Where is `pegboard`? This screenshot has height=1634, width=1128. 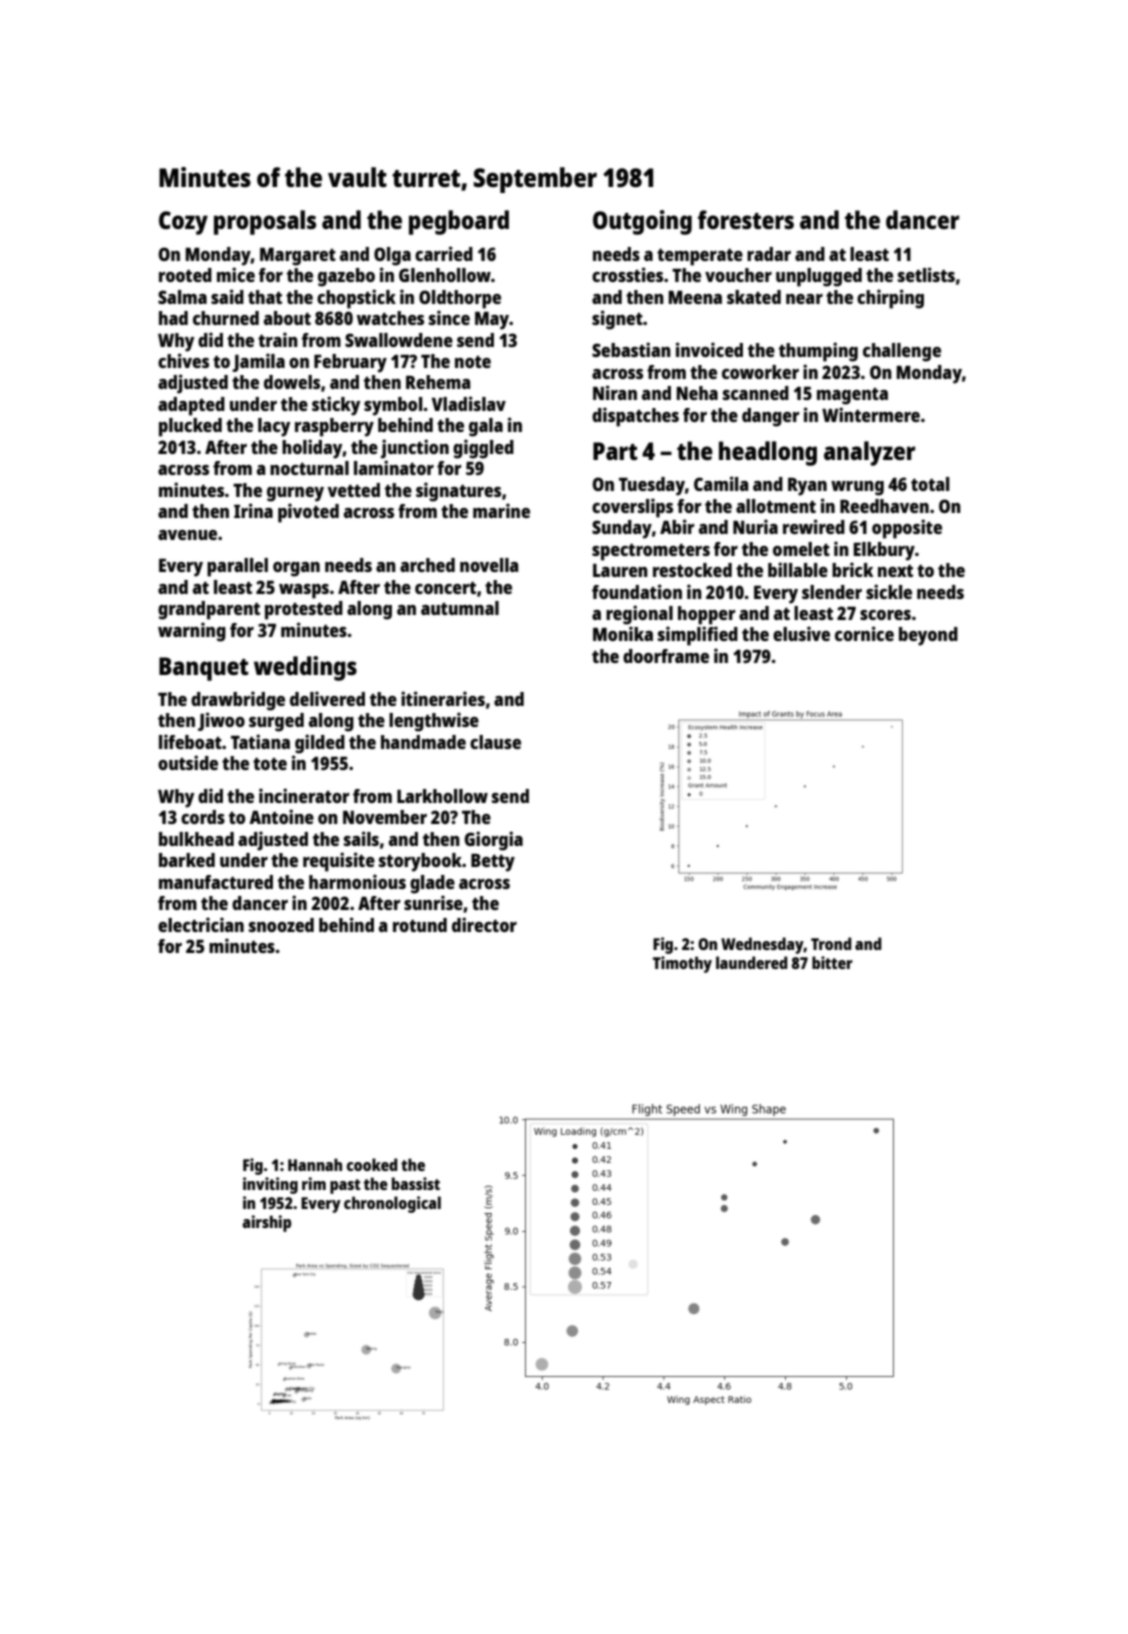 pegboard is located at coordinates (459, 222).
